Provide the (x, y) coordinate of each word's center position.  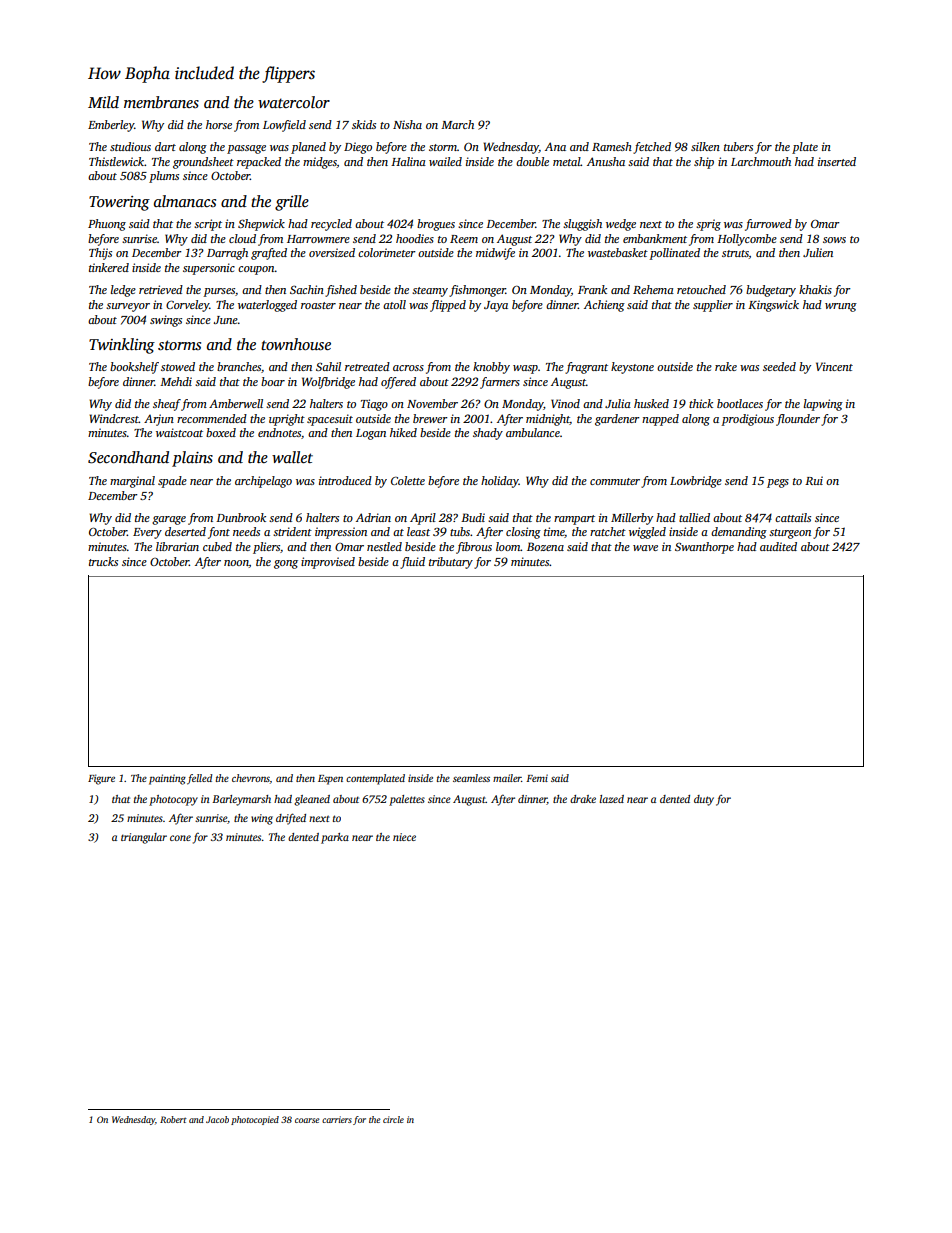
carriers (337, 1119)
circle (393, 1119)
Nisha (407, 124)
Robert (173, 1119)
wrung (841, 307)
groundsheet (203, 163)
